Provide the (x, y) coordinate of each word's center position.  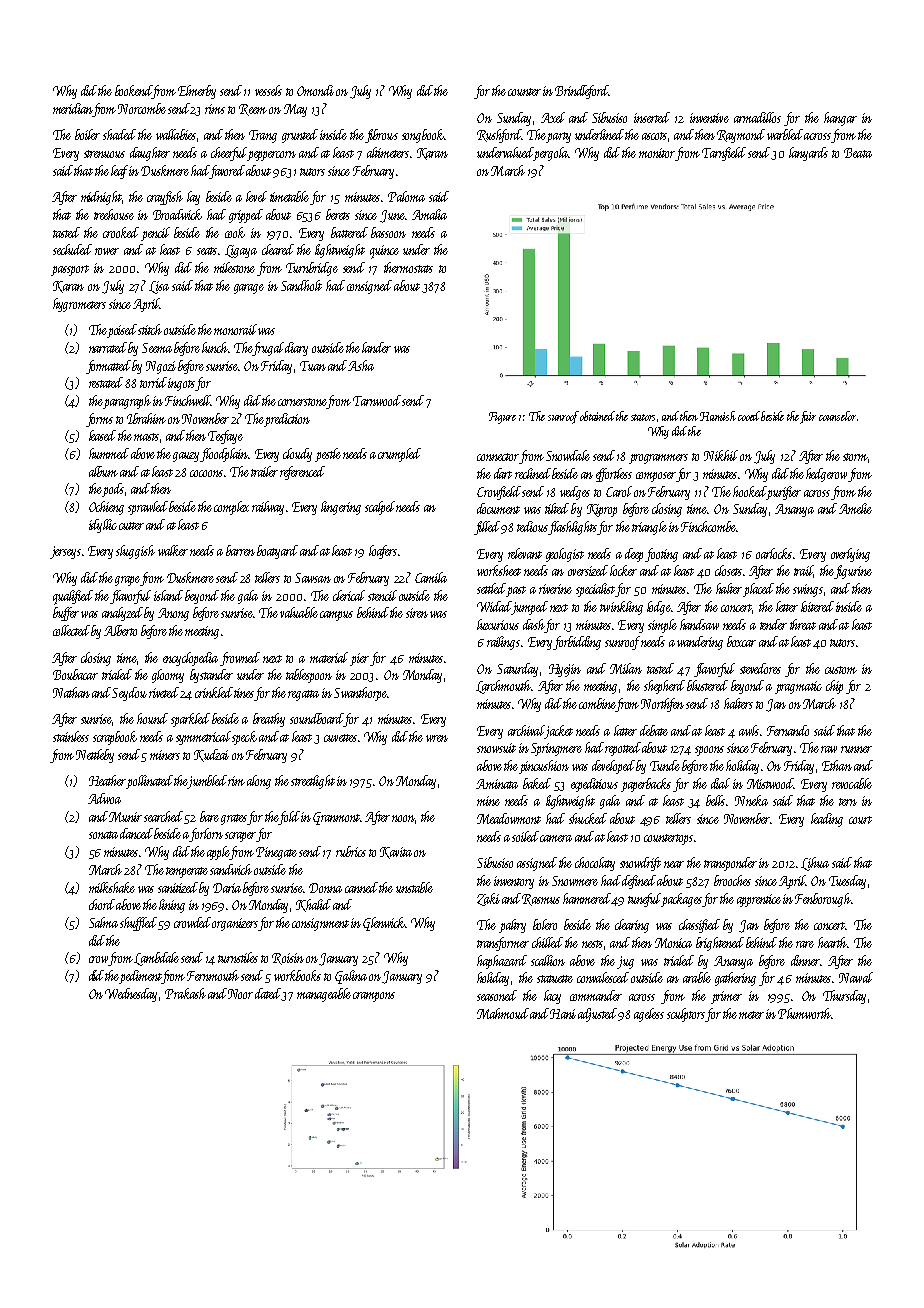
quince (384, 252)
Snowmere (575, 881)
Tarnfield (724, 154)
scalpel (381, 508)
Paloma (406, 196)
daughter (150, 154)
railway (268, 508)
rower (107, 251)
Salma (103, 922)
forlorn (206, 835)
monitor (657, 153)
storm (855, 457)
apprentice (759, 900)
